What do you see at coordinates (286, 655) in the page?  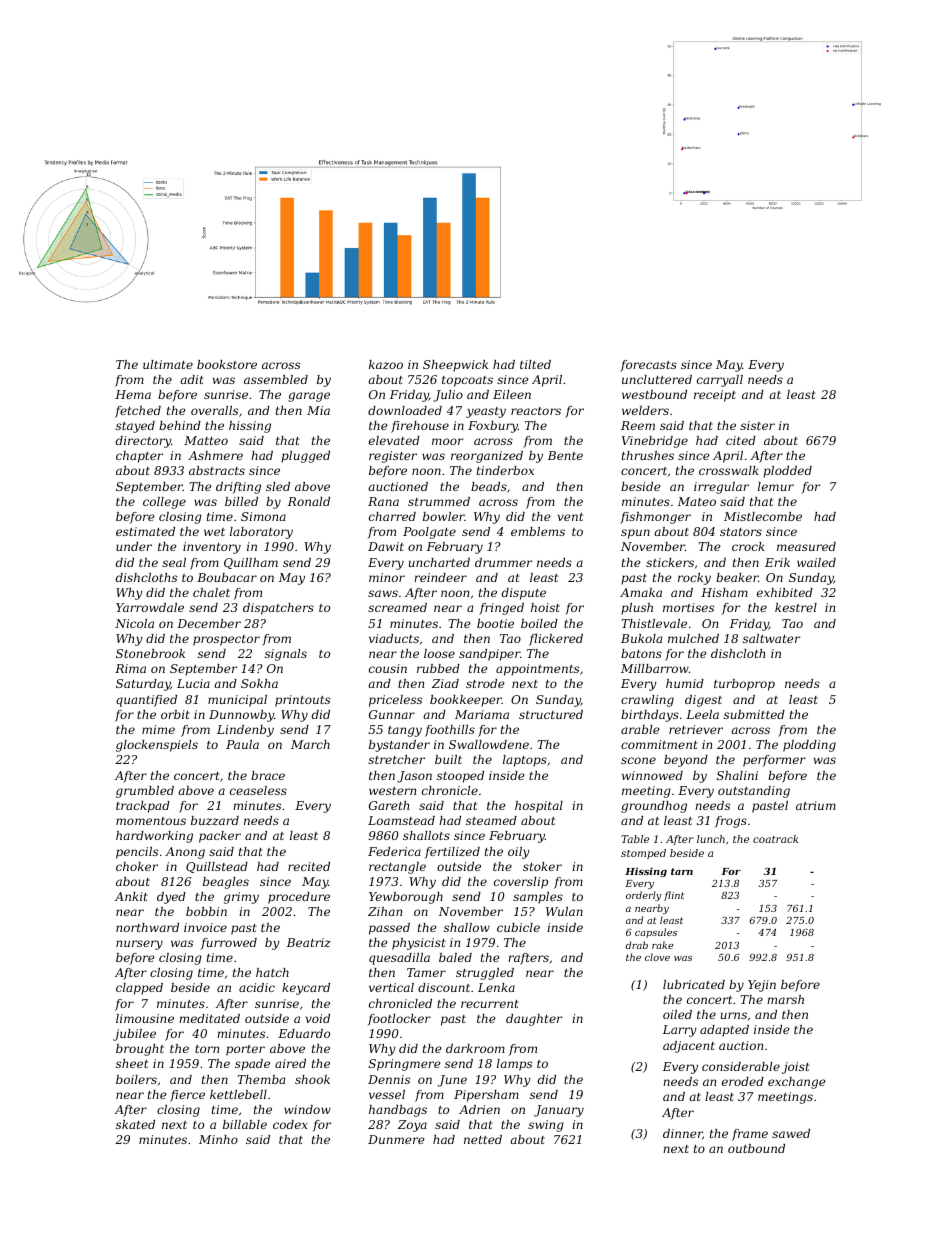 I see `signals` at bounding box center [286, 655].
